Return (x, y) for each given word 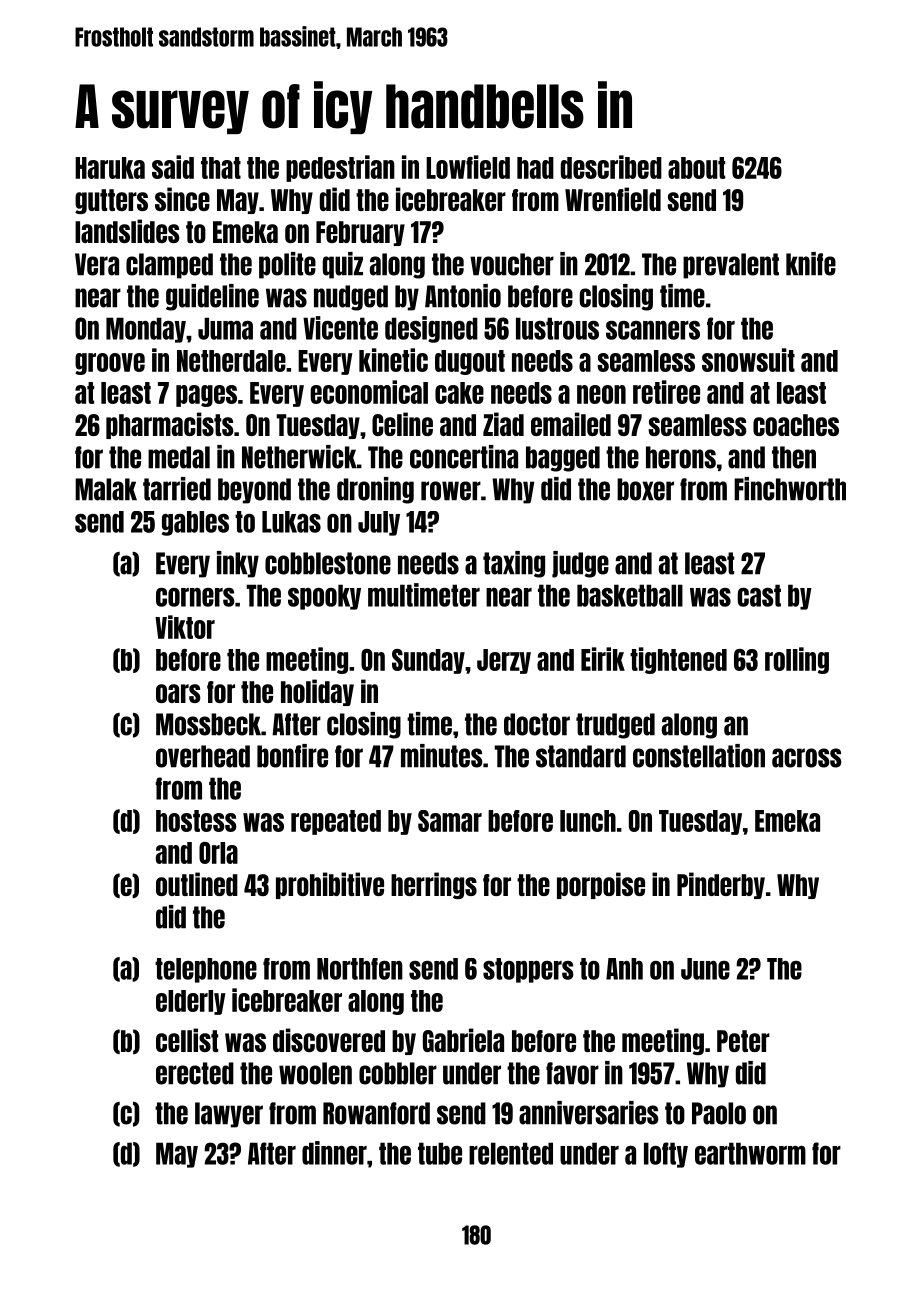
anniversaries (589, 1113)
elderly (191, 1002)
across (807, 758)
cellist (187, 1040)
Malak (106, 489)
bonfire (292, 756)
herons (681, 457)
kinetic (393, 360)
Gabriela (463, 1040)
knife (811, 264)
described (611, 167)
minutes (442, 756)
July (379, 523)
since (182, 199)
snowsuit (748, 360)
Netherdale (231, 361)
